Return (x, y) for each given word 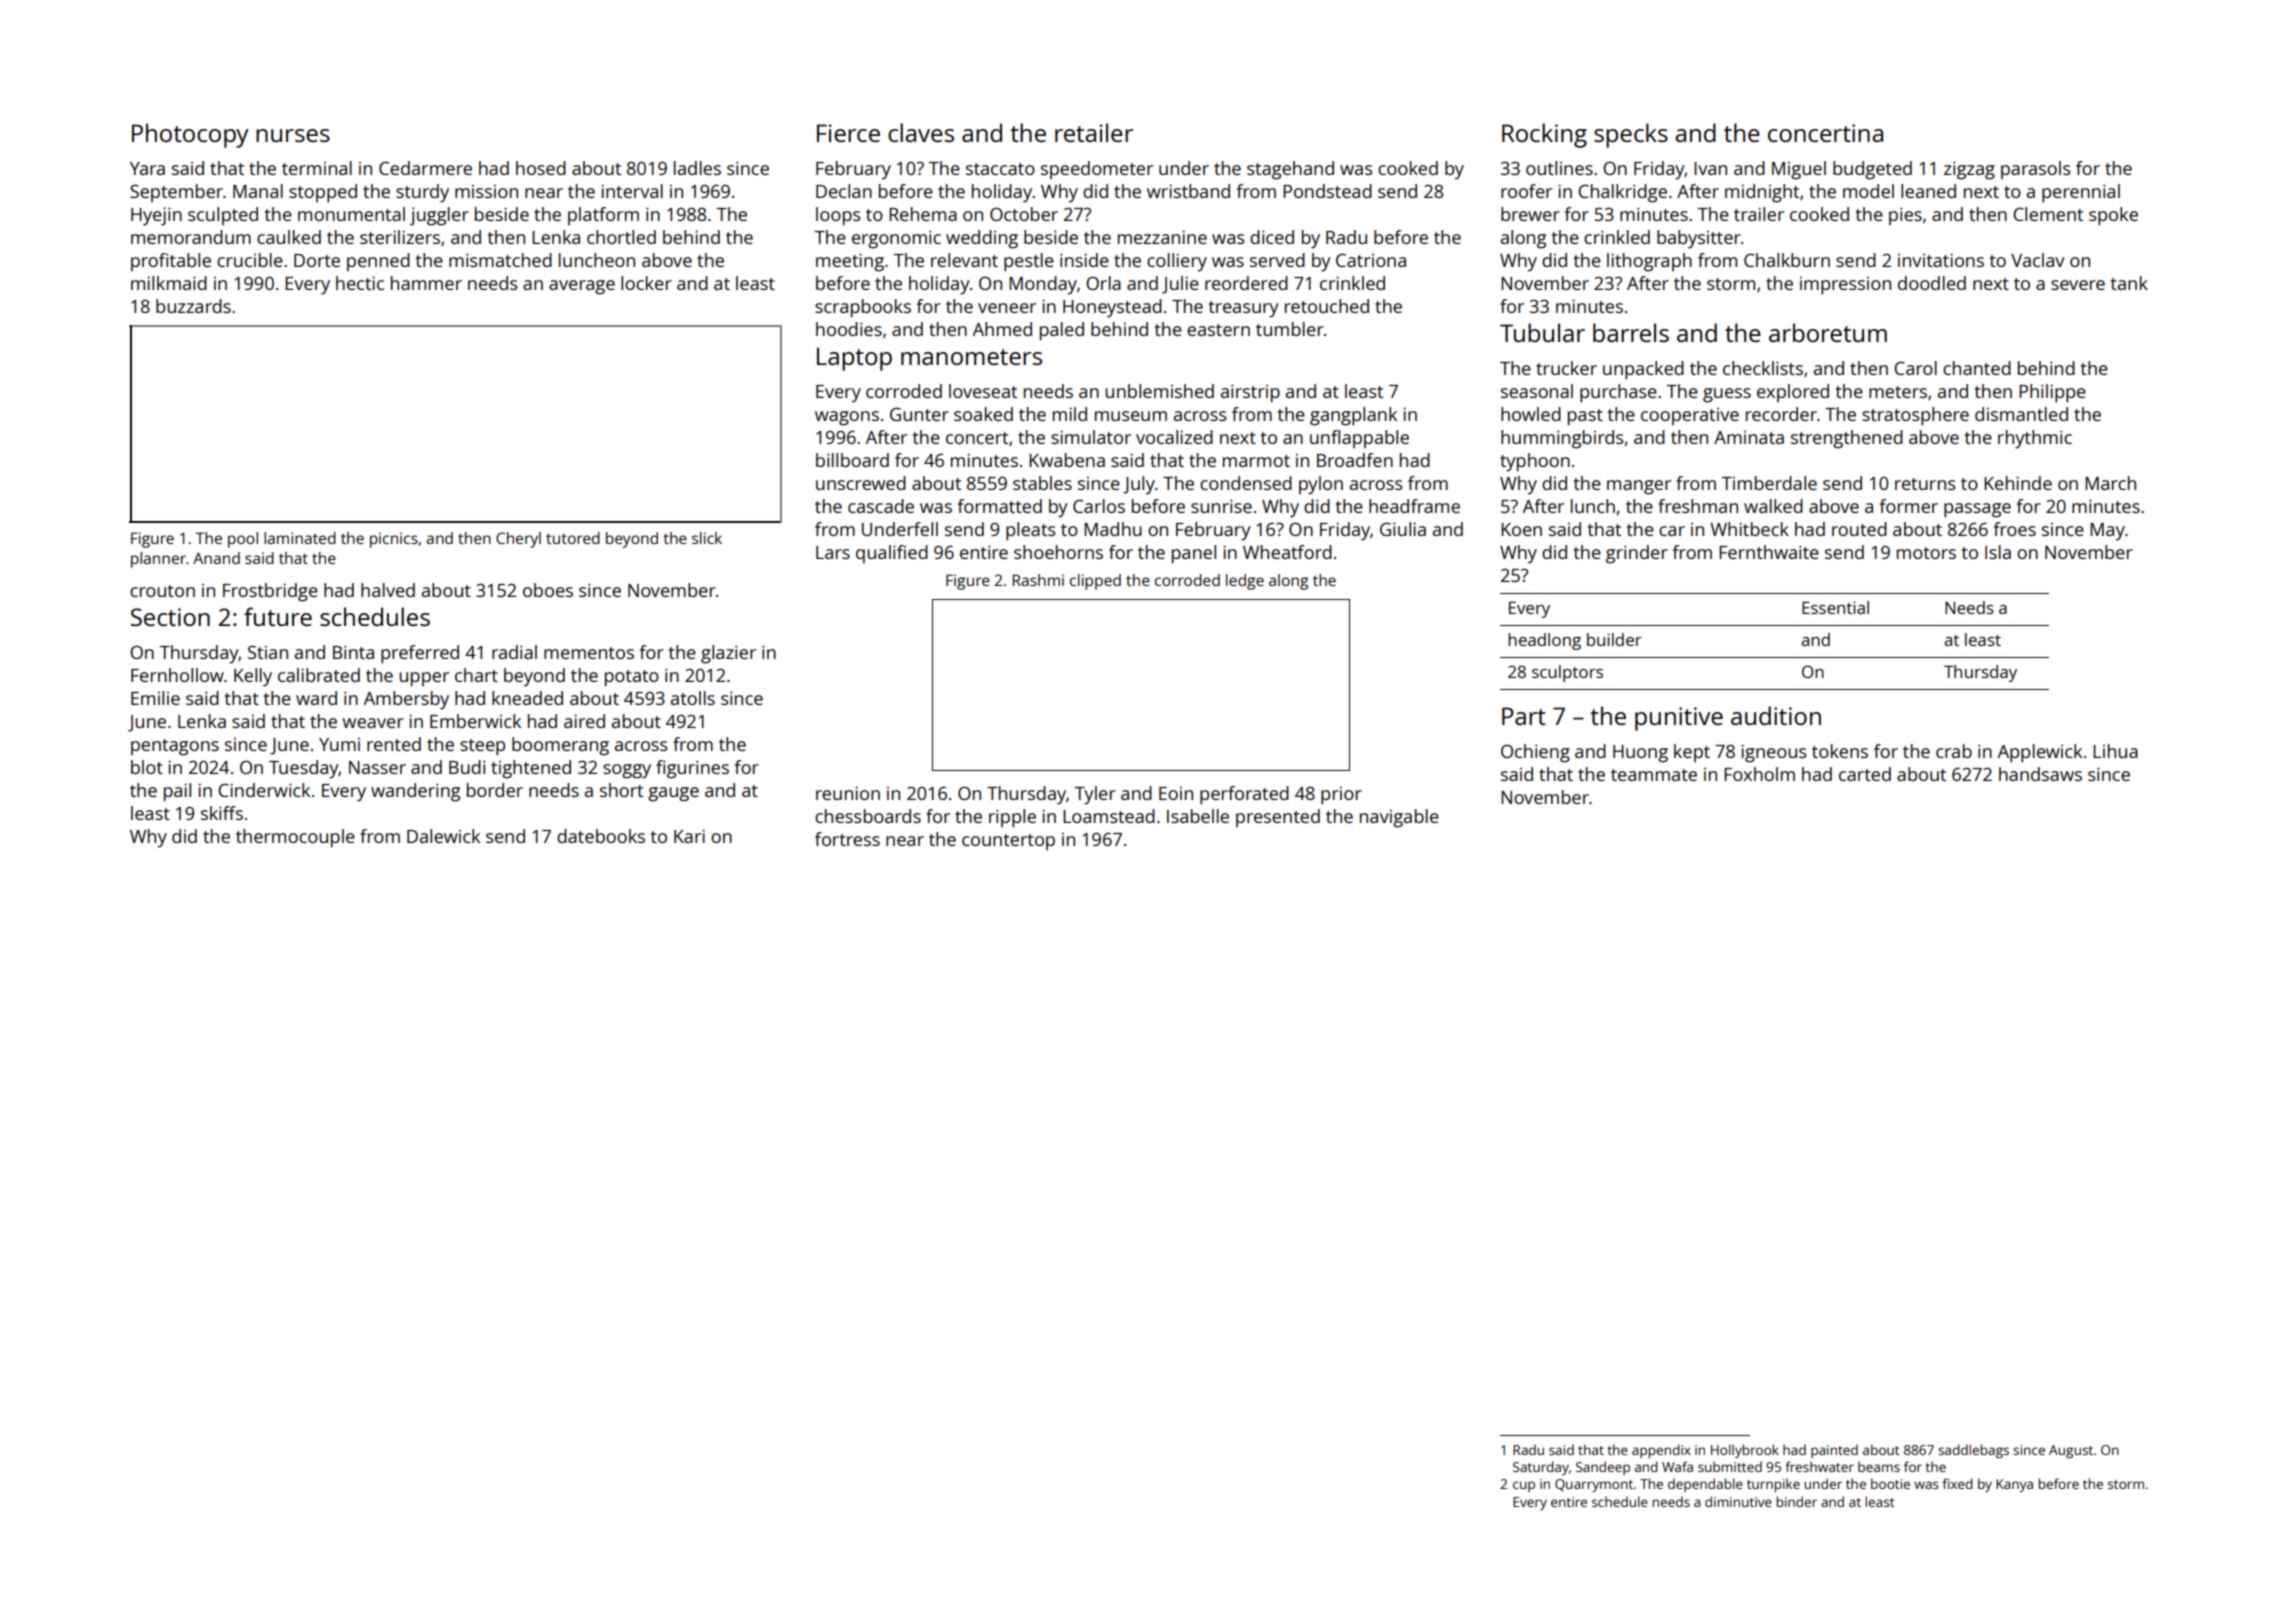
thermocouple (295, 838)
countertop (1008, 842)
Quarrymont (1594, 1485)
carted (1865, 774)
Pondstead (1327, 191)
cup (1524, 1486)
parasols (2036, 170)
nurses (293, 135)
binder (1796, 1501)
